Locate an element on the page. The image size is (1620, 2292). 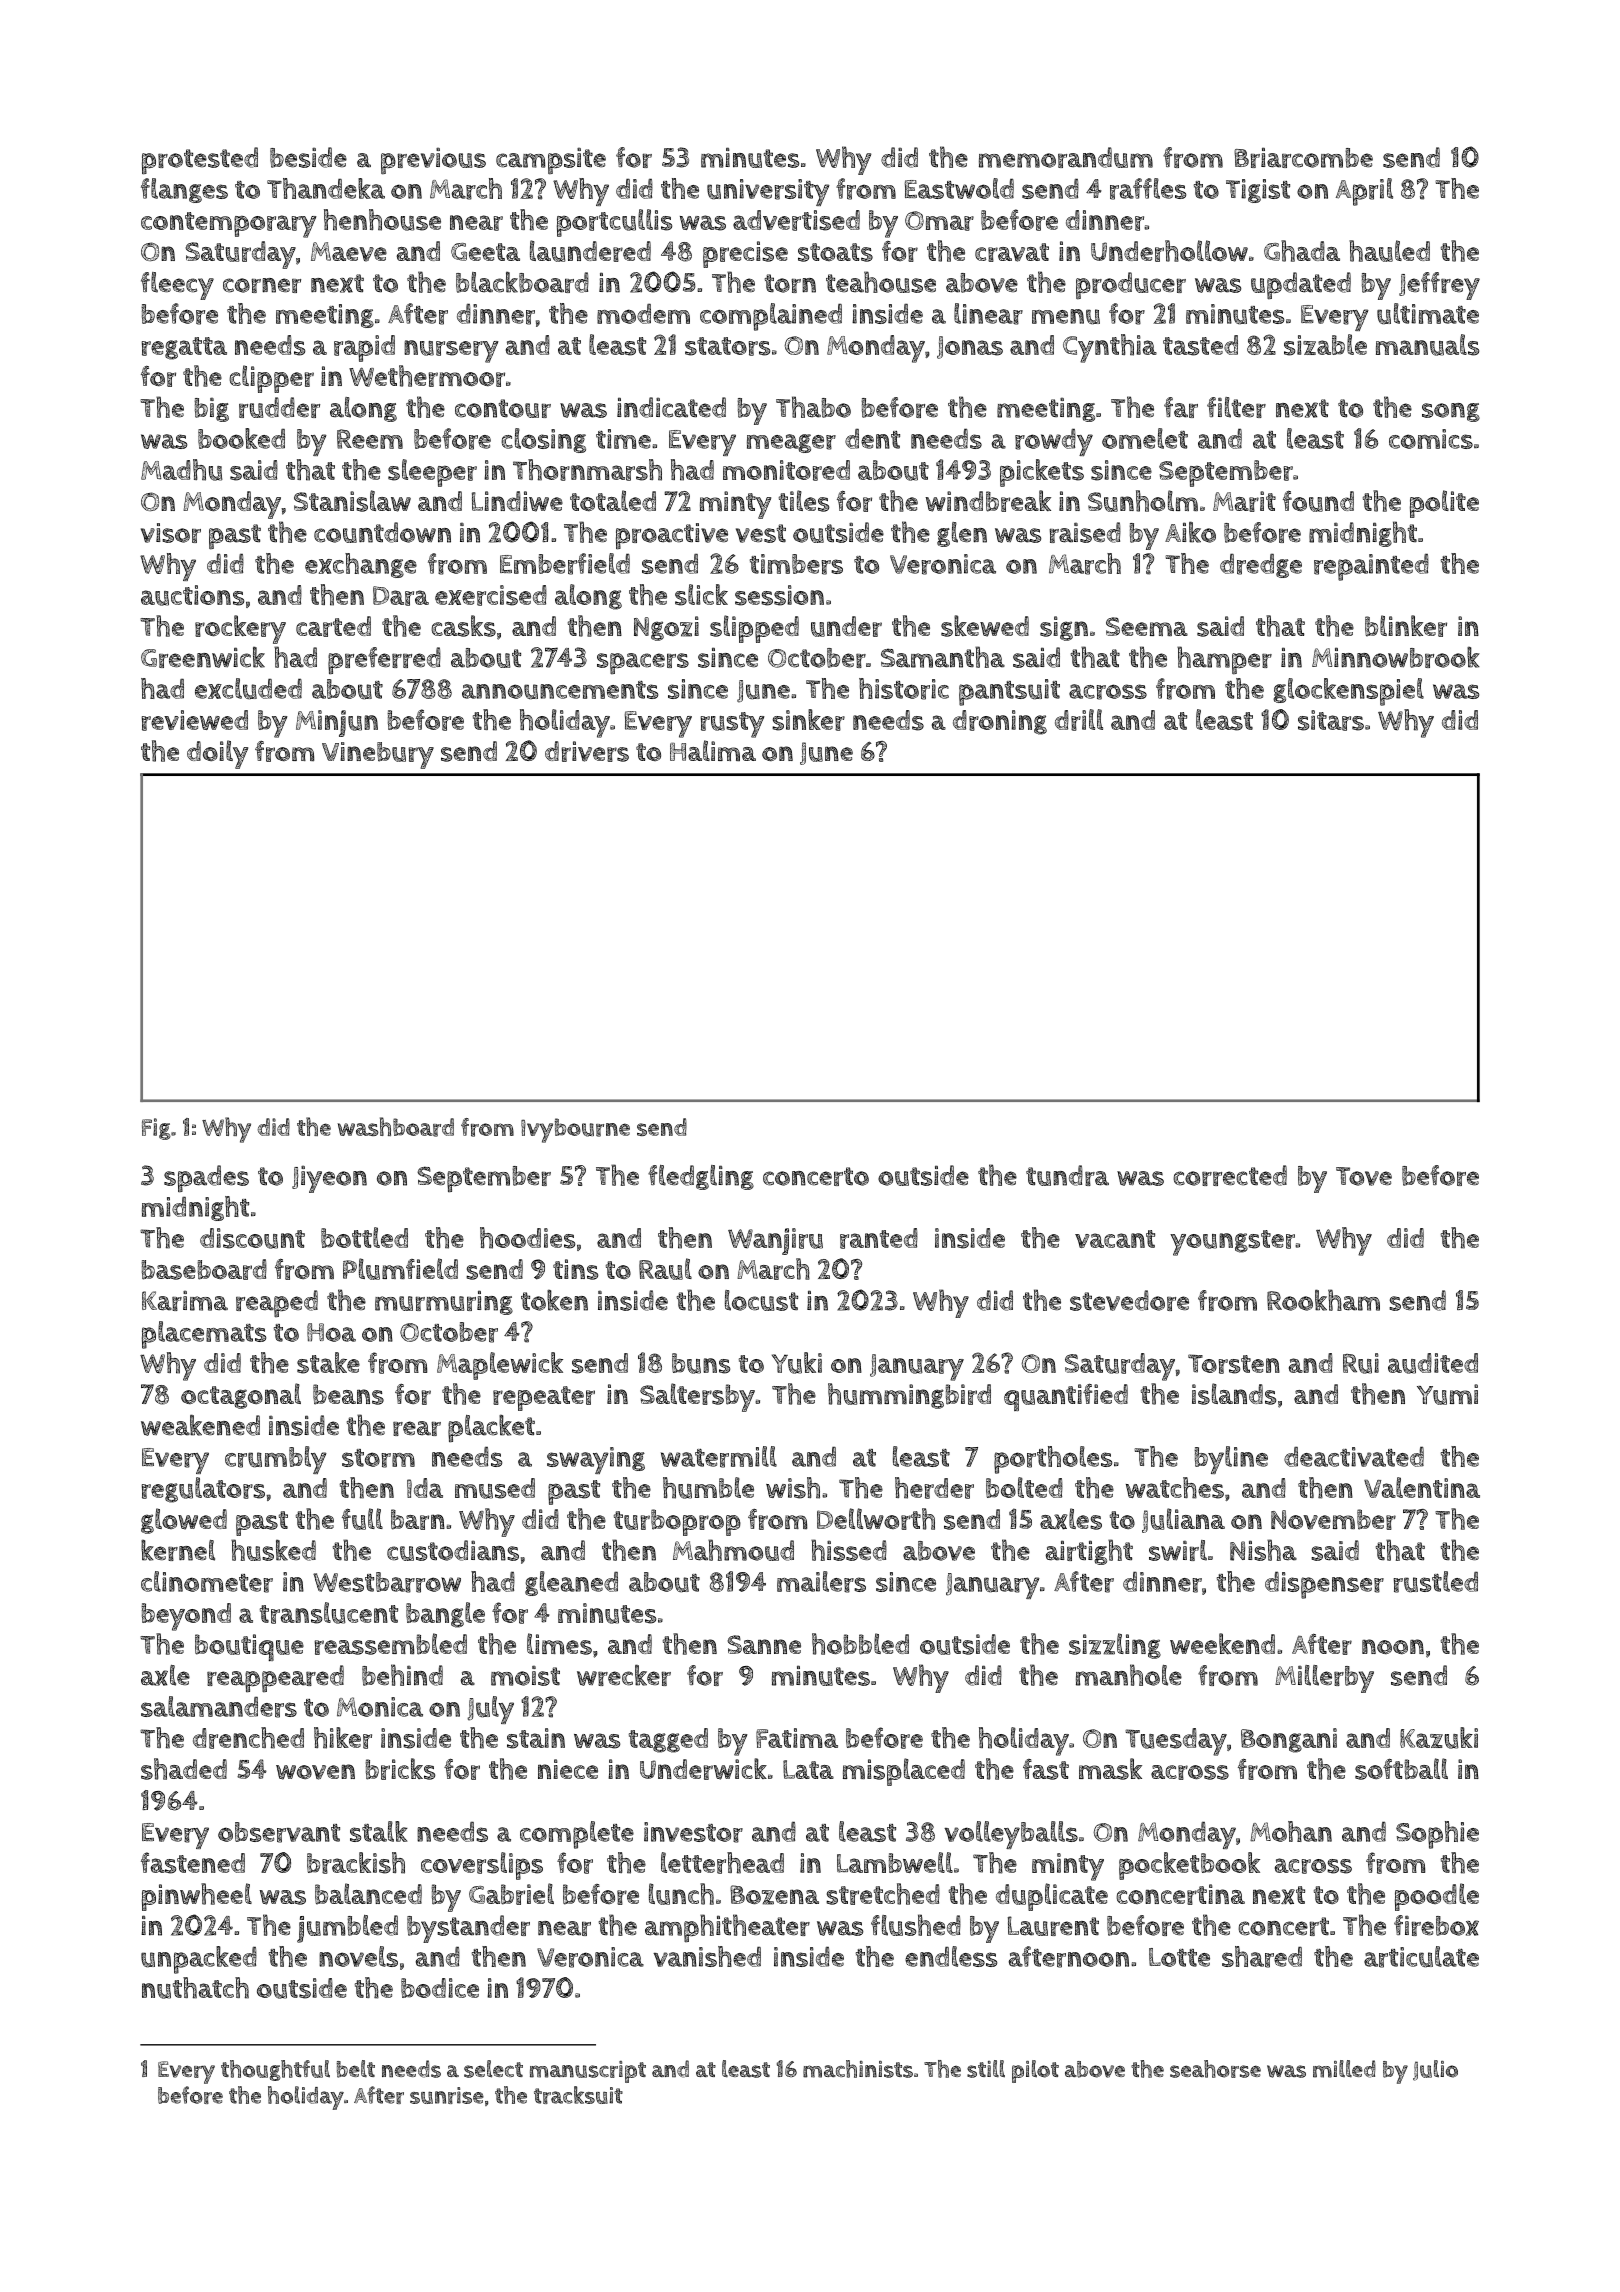
tracksuit is located at coordinates (578, 2095).
